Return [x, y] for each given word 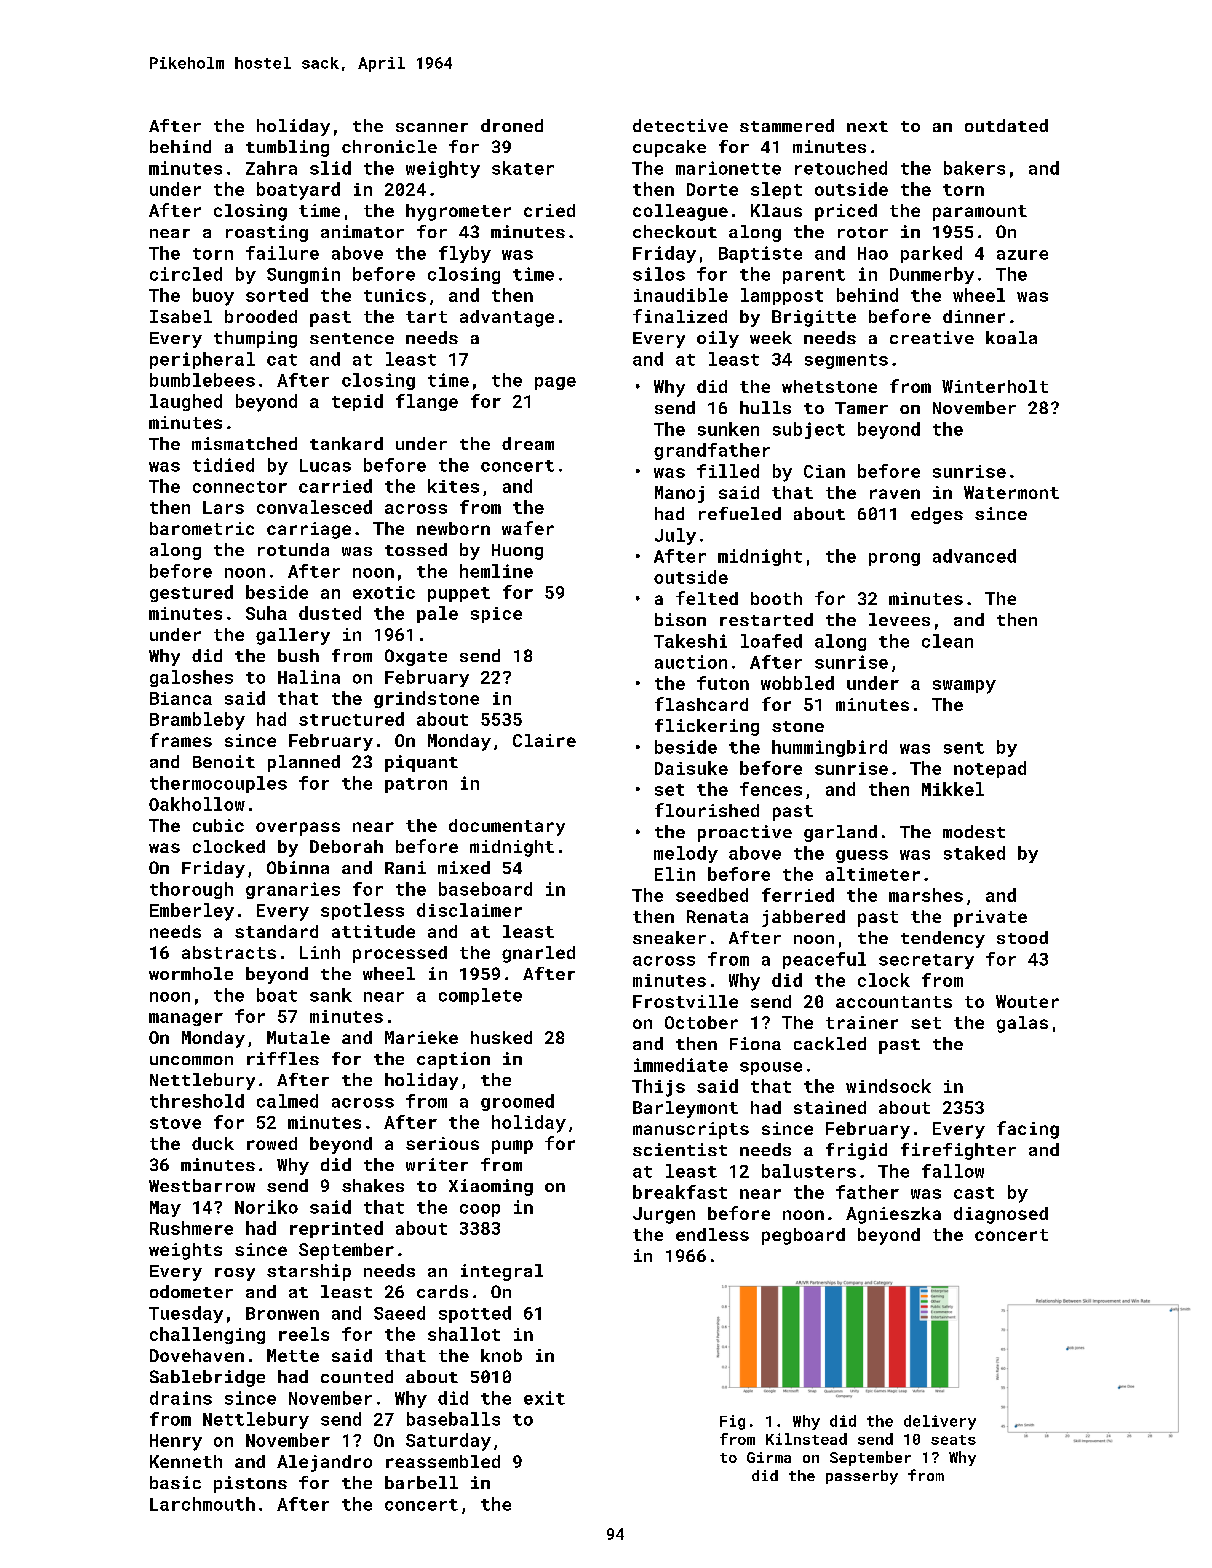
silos [659, 274]
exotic [384, 592]
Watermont [1011, 492]
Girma [769, 1457]
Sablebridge [207, 1378]
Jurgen [664, 1215]
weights [185, 1251]
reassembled [443, 1461]
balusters [809, 1171]
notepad [990, 769]
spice [496, 615]
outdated [1006, 125]
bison [680, 619]
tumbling [287, 148]
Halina [309, 677]
